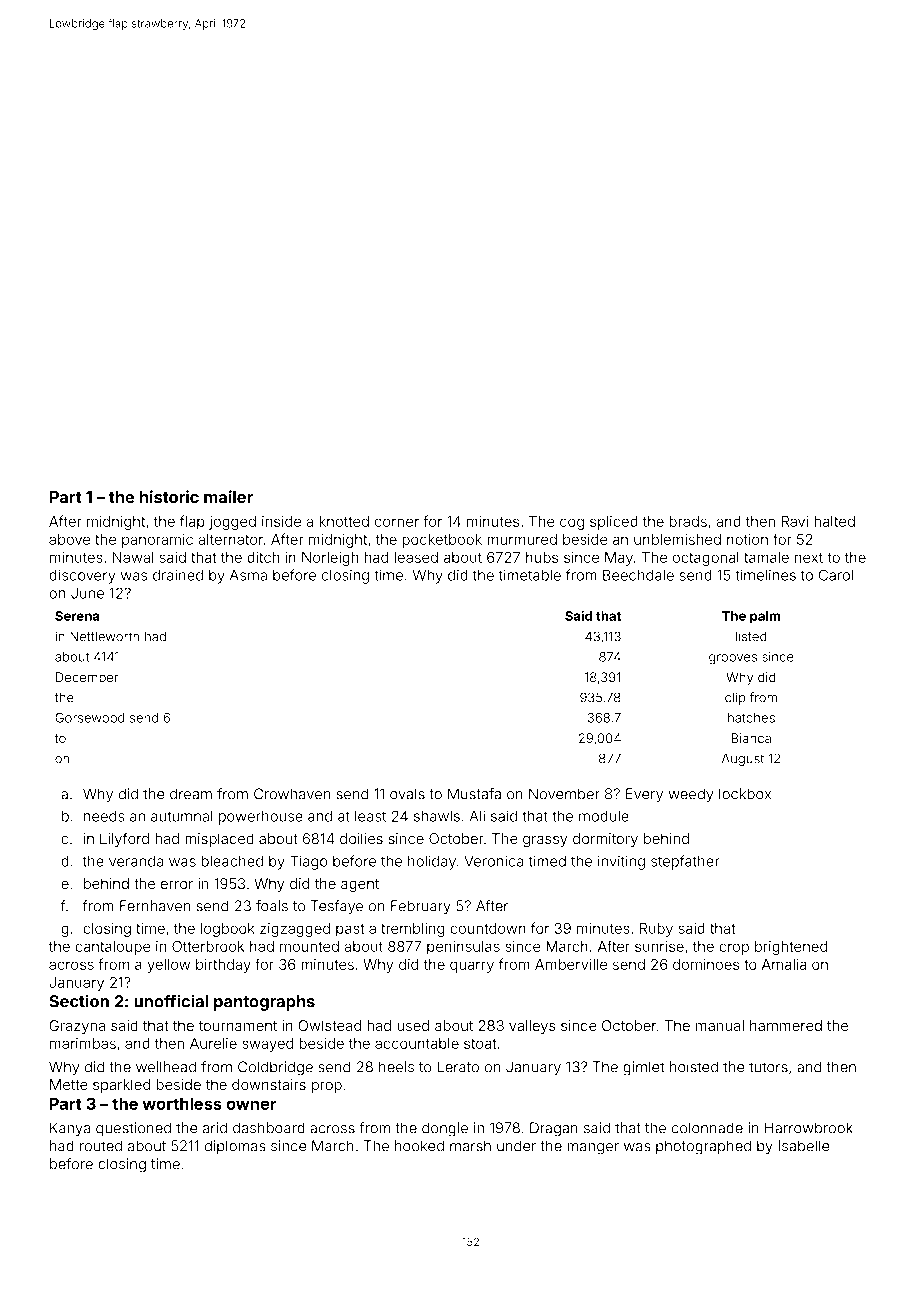 Image resolution: width=924 pixels, height=1314 pixels. What do you see at coordinates (743, 759) in the screenshot?
I see `August` at bounding box center [743, 759].
